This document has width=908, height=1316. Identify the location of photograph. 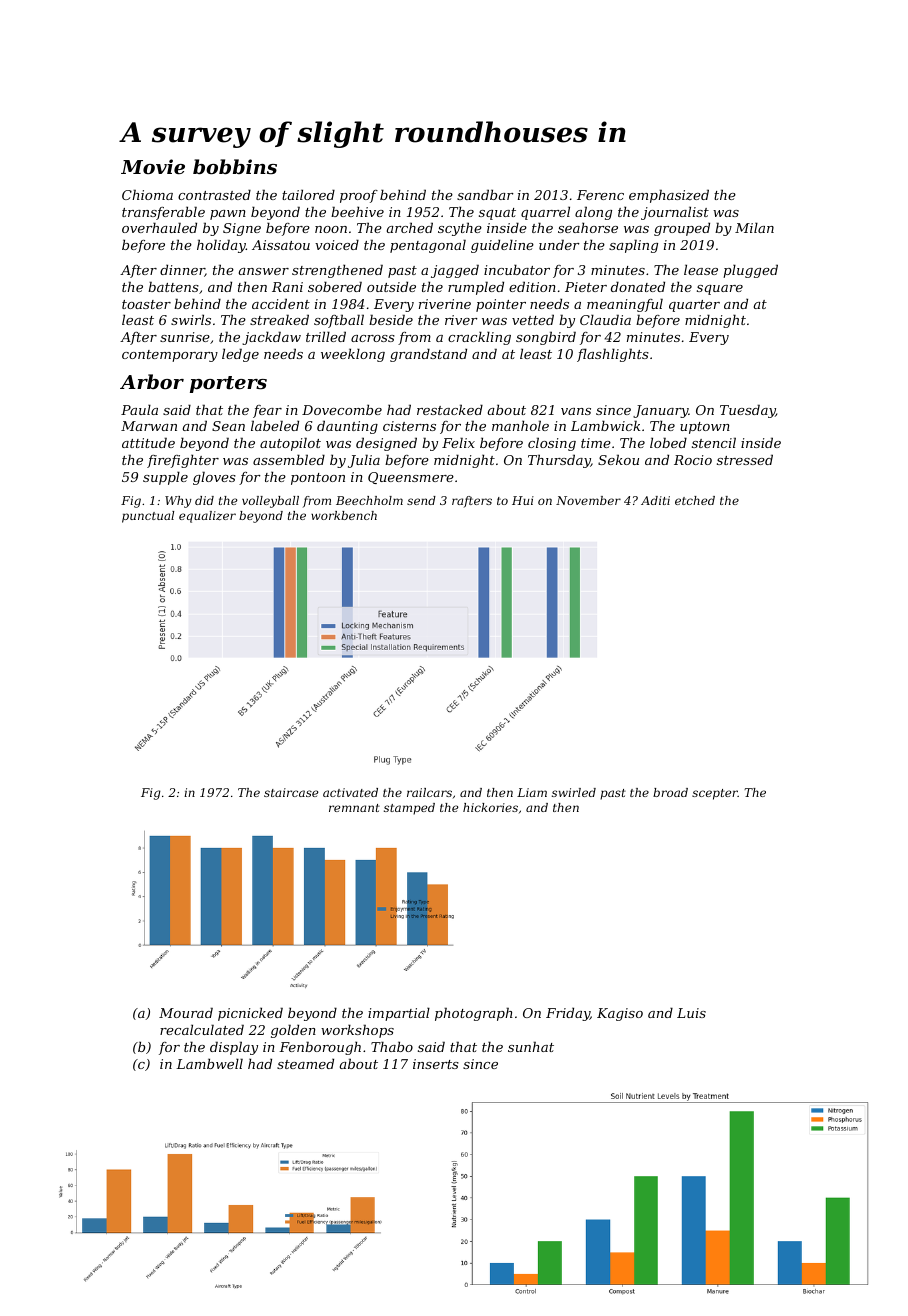
(474, 1014).
